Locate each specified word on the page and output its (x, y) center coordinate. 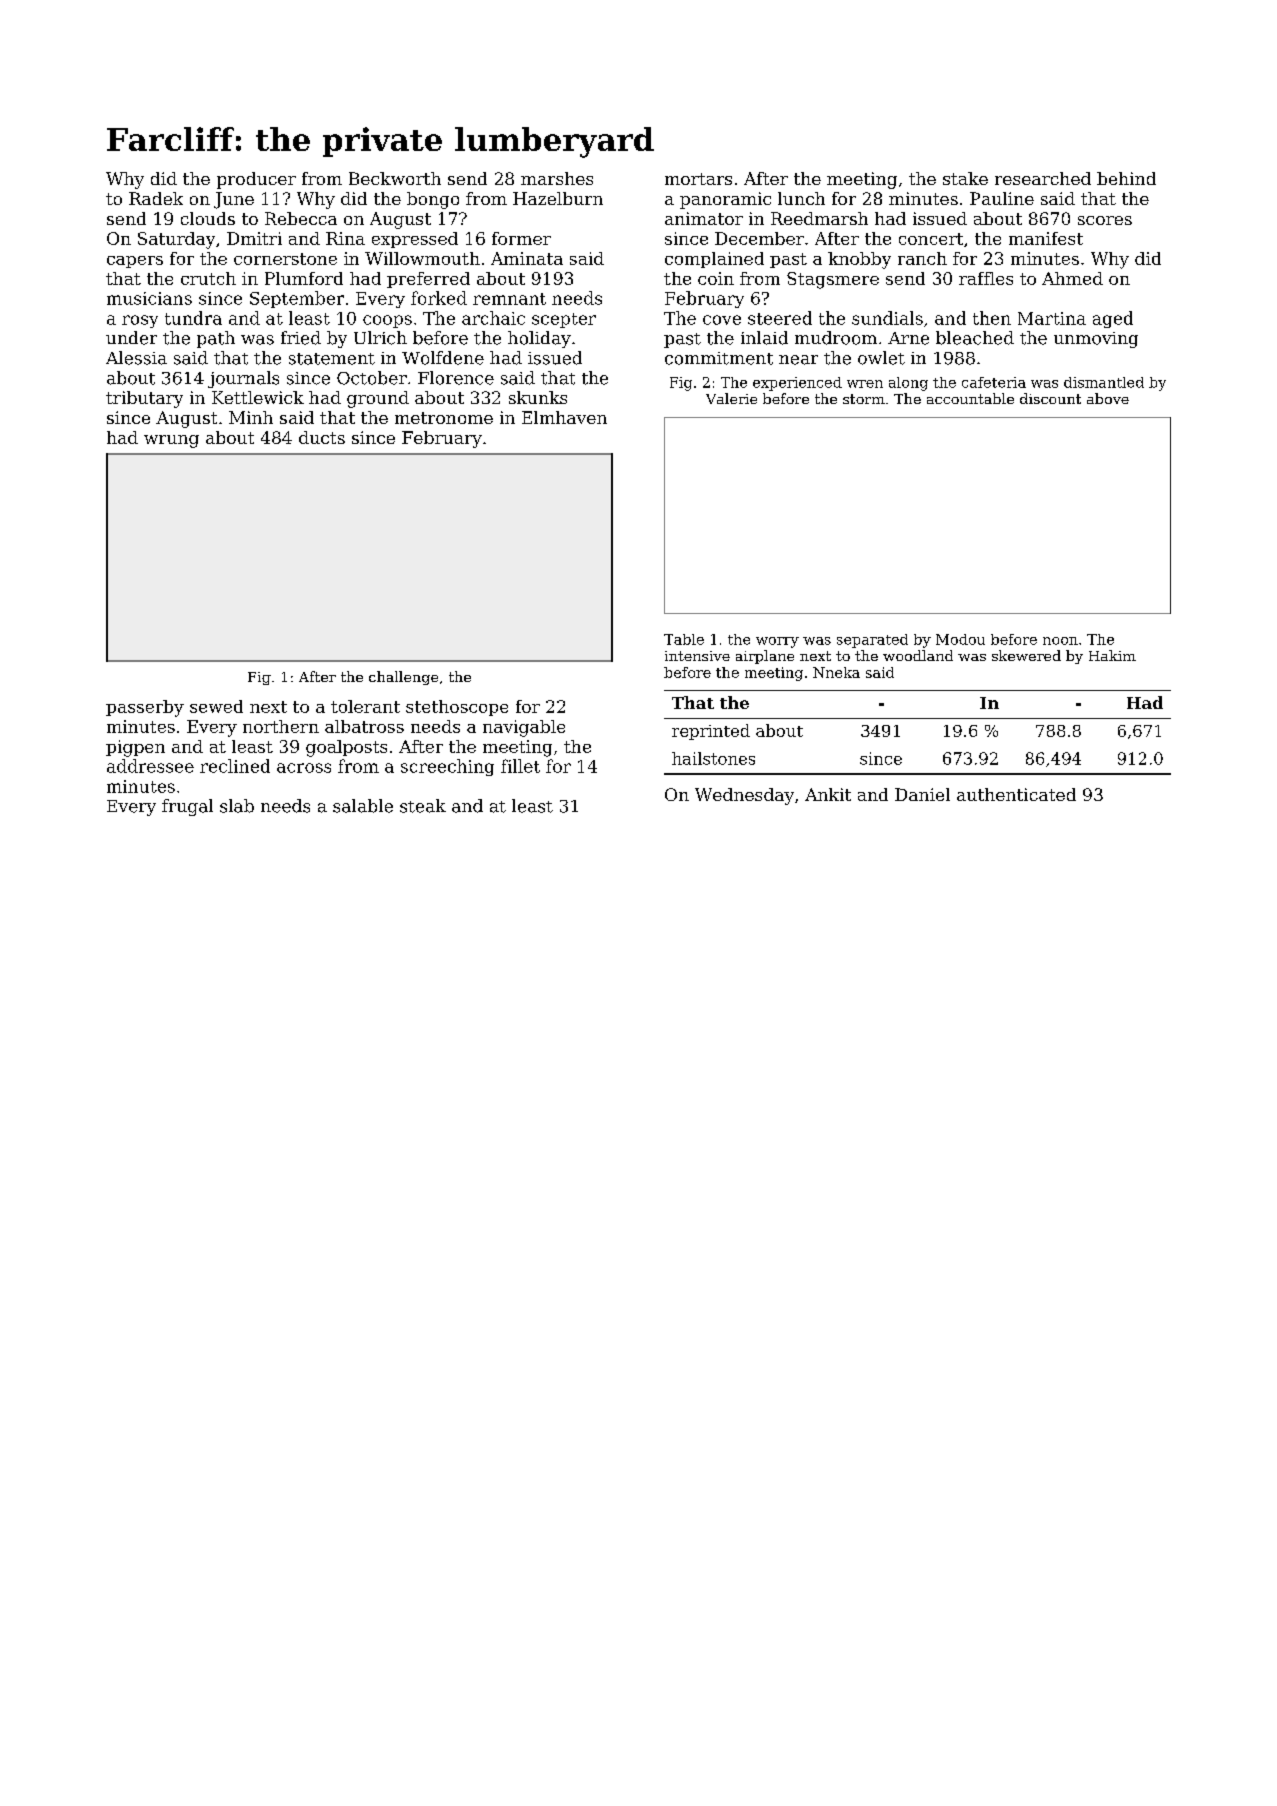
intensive (697, 656)
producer (256, 180)
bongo (433, 200)
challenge (403, 678)
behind (1126, 178)
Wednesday (744, 796)
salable (363, 806)
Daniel (922, 794)
